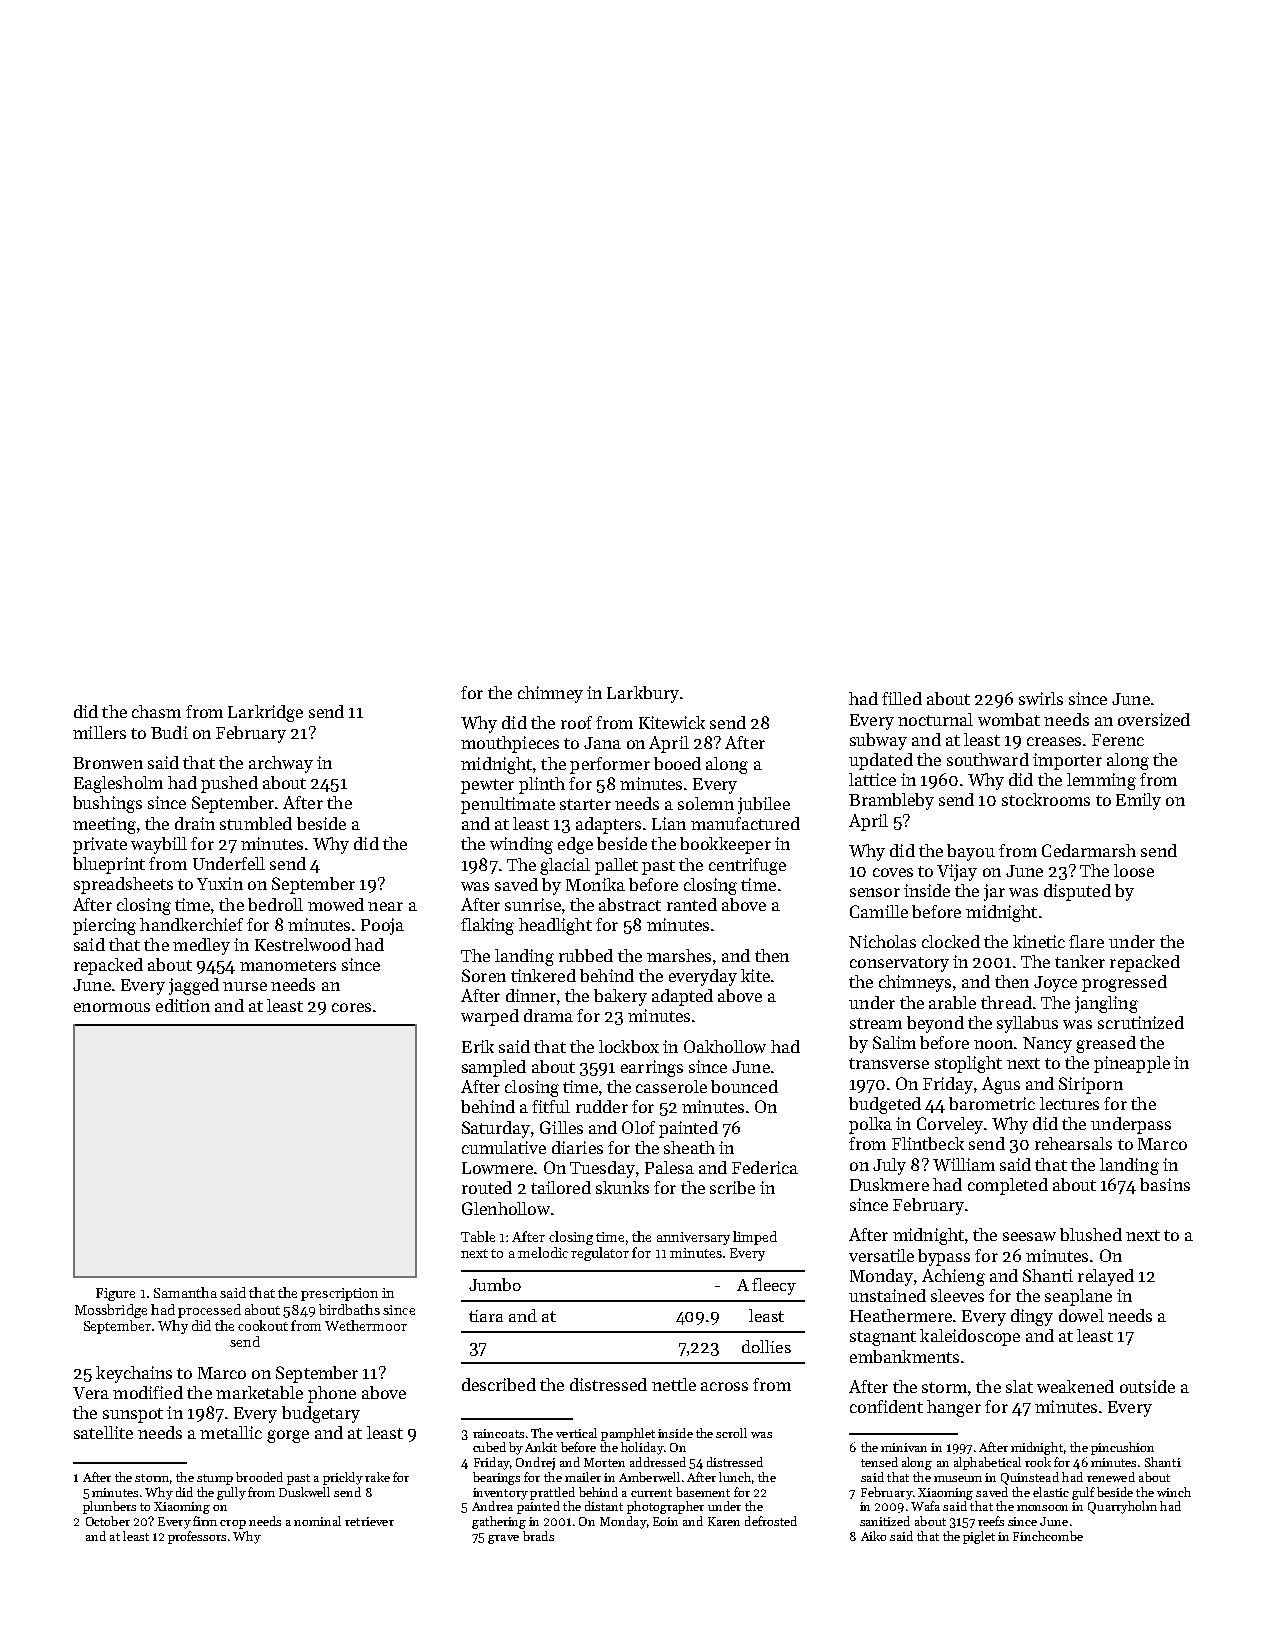  I want to click on crop, so click(233, 1524).
